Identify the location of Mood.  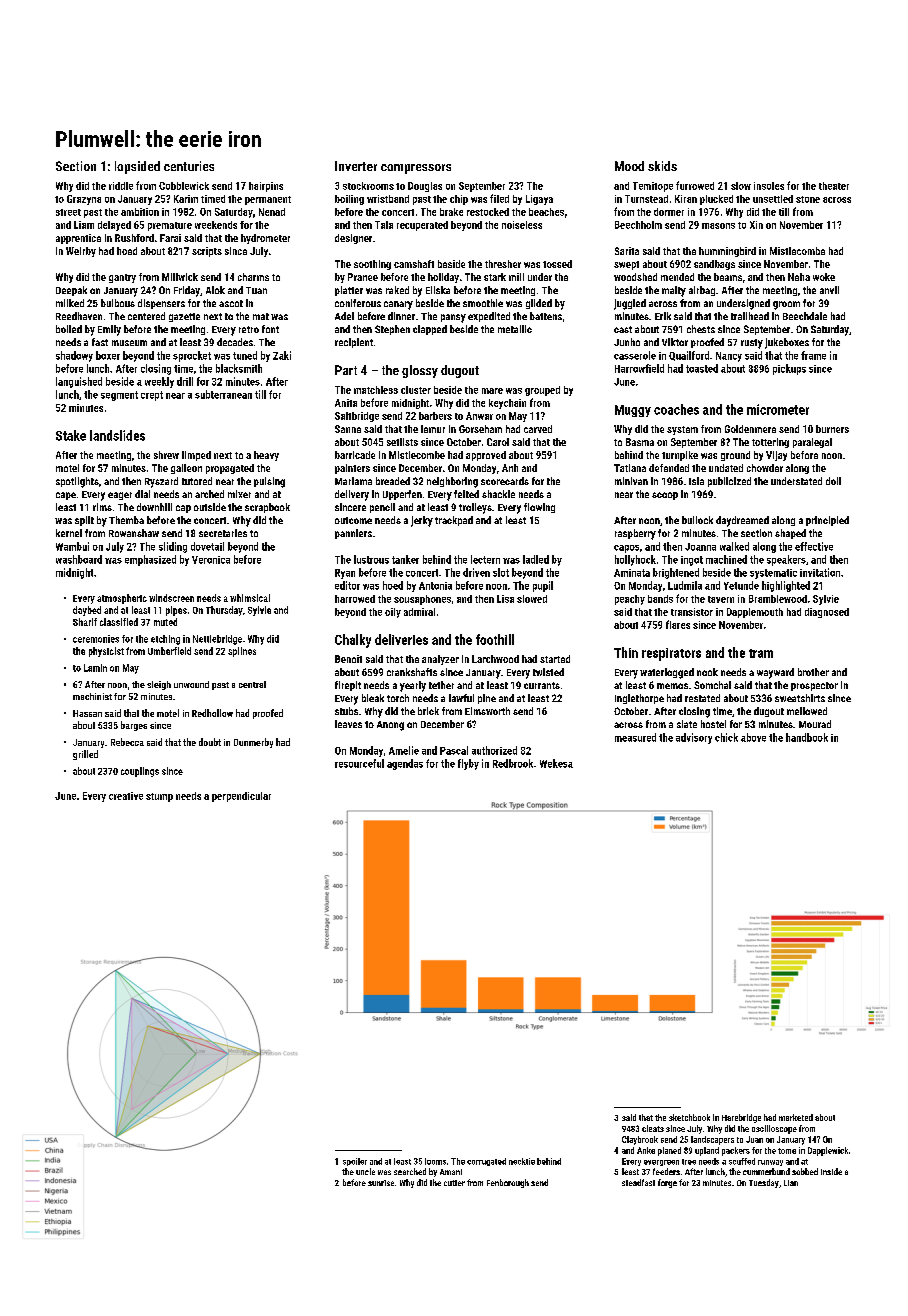
(629, 166).
